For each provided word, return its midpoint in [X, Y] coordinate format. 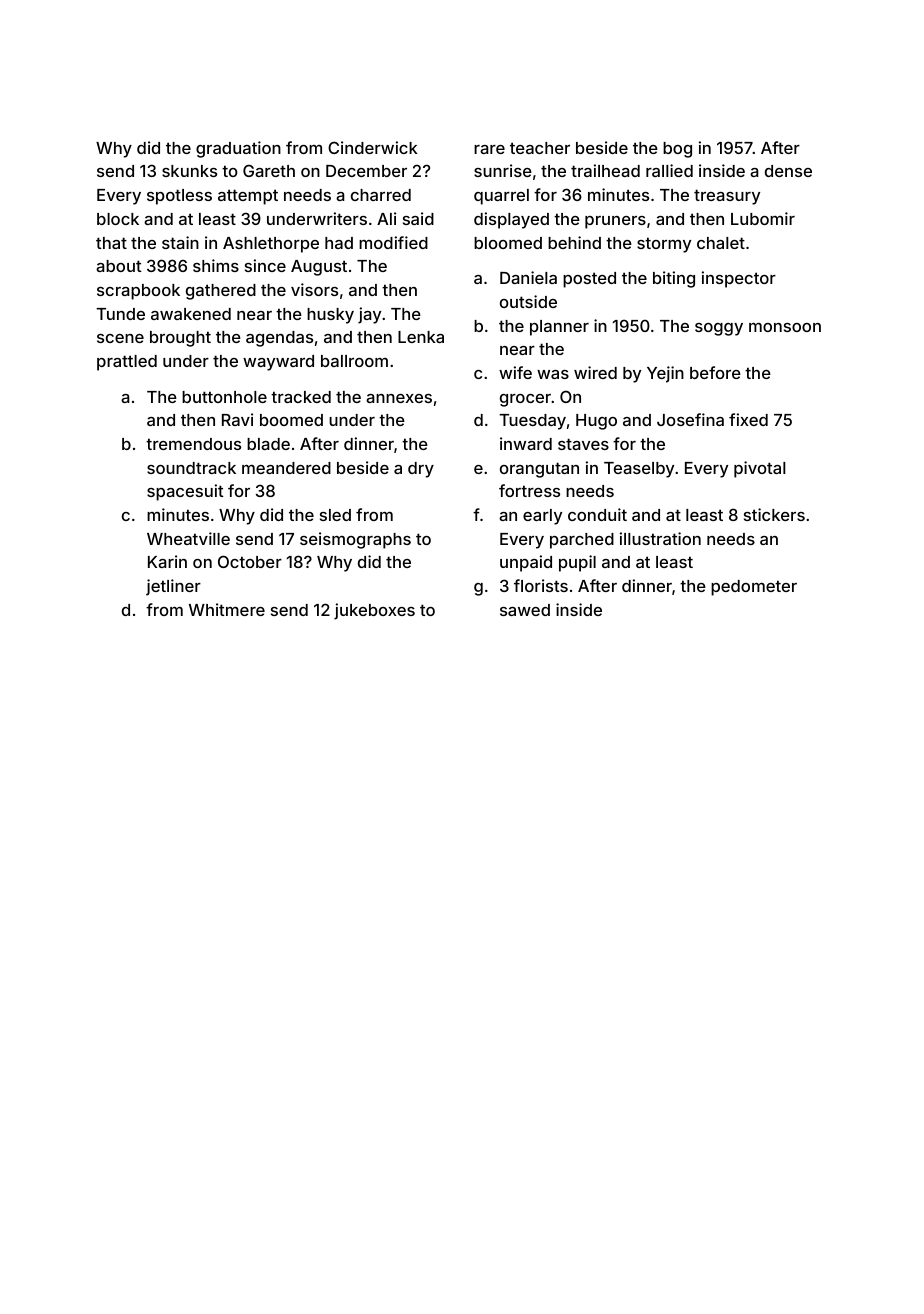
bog [677, 150]
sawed [525, 610]
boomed [291, 420]
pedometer [754, 588]
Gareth [269, 170]
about [118, 266]
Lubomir [763, 218]
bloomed [508, 243]
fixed [748, 419]
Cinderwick [373, 147]
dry [421, 470]
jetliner [173, 587]
